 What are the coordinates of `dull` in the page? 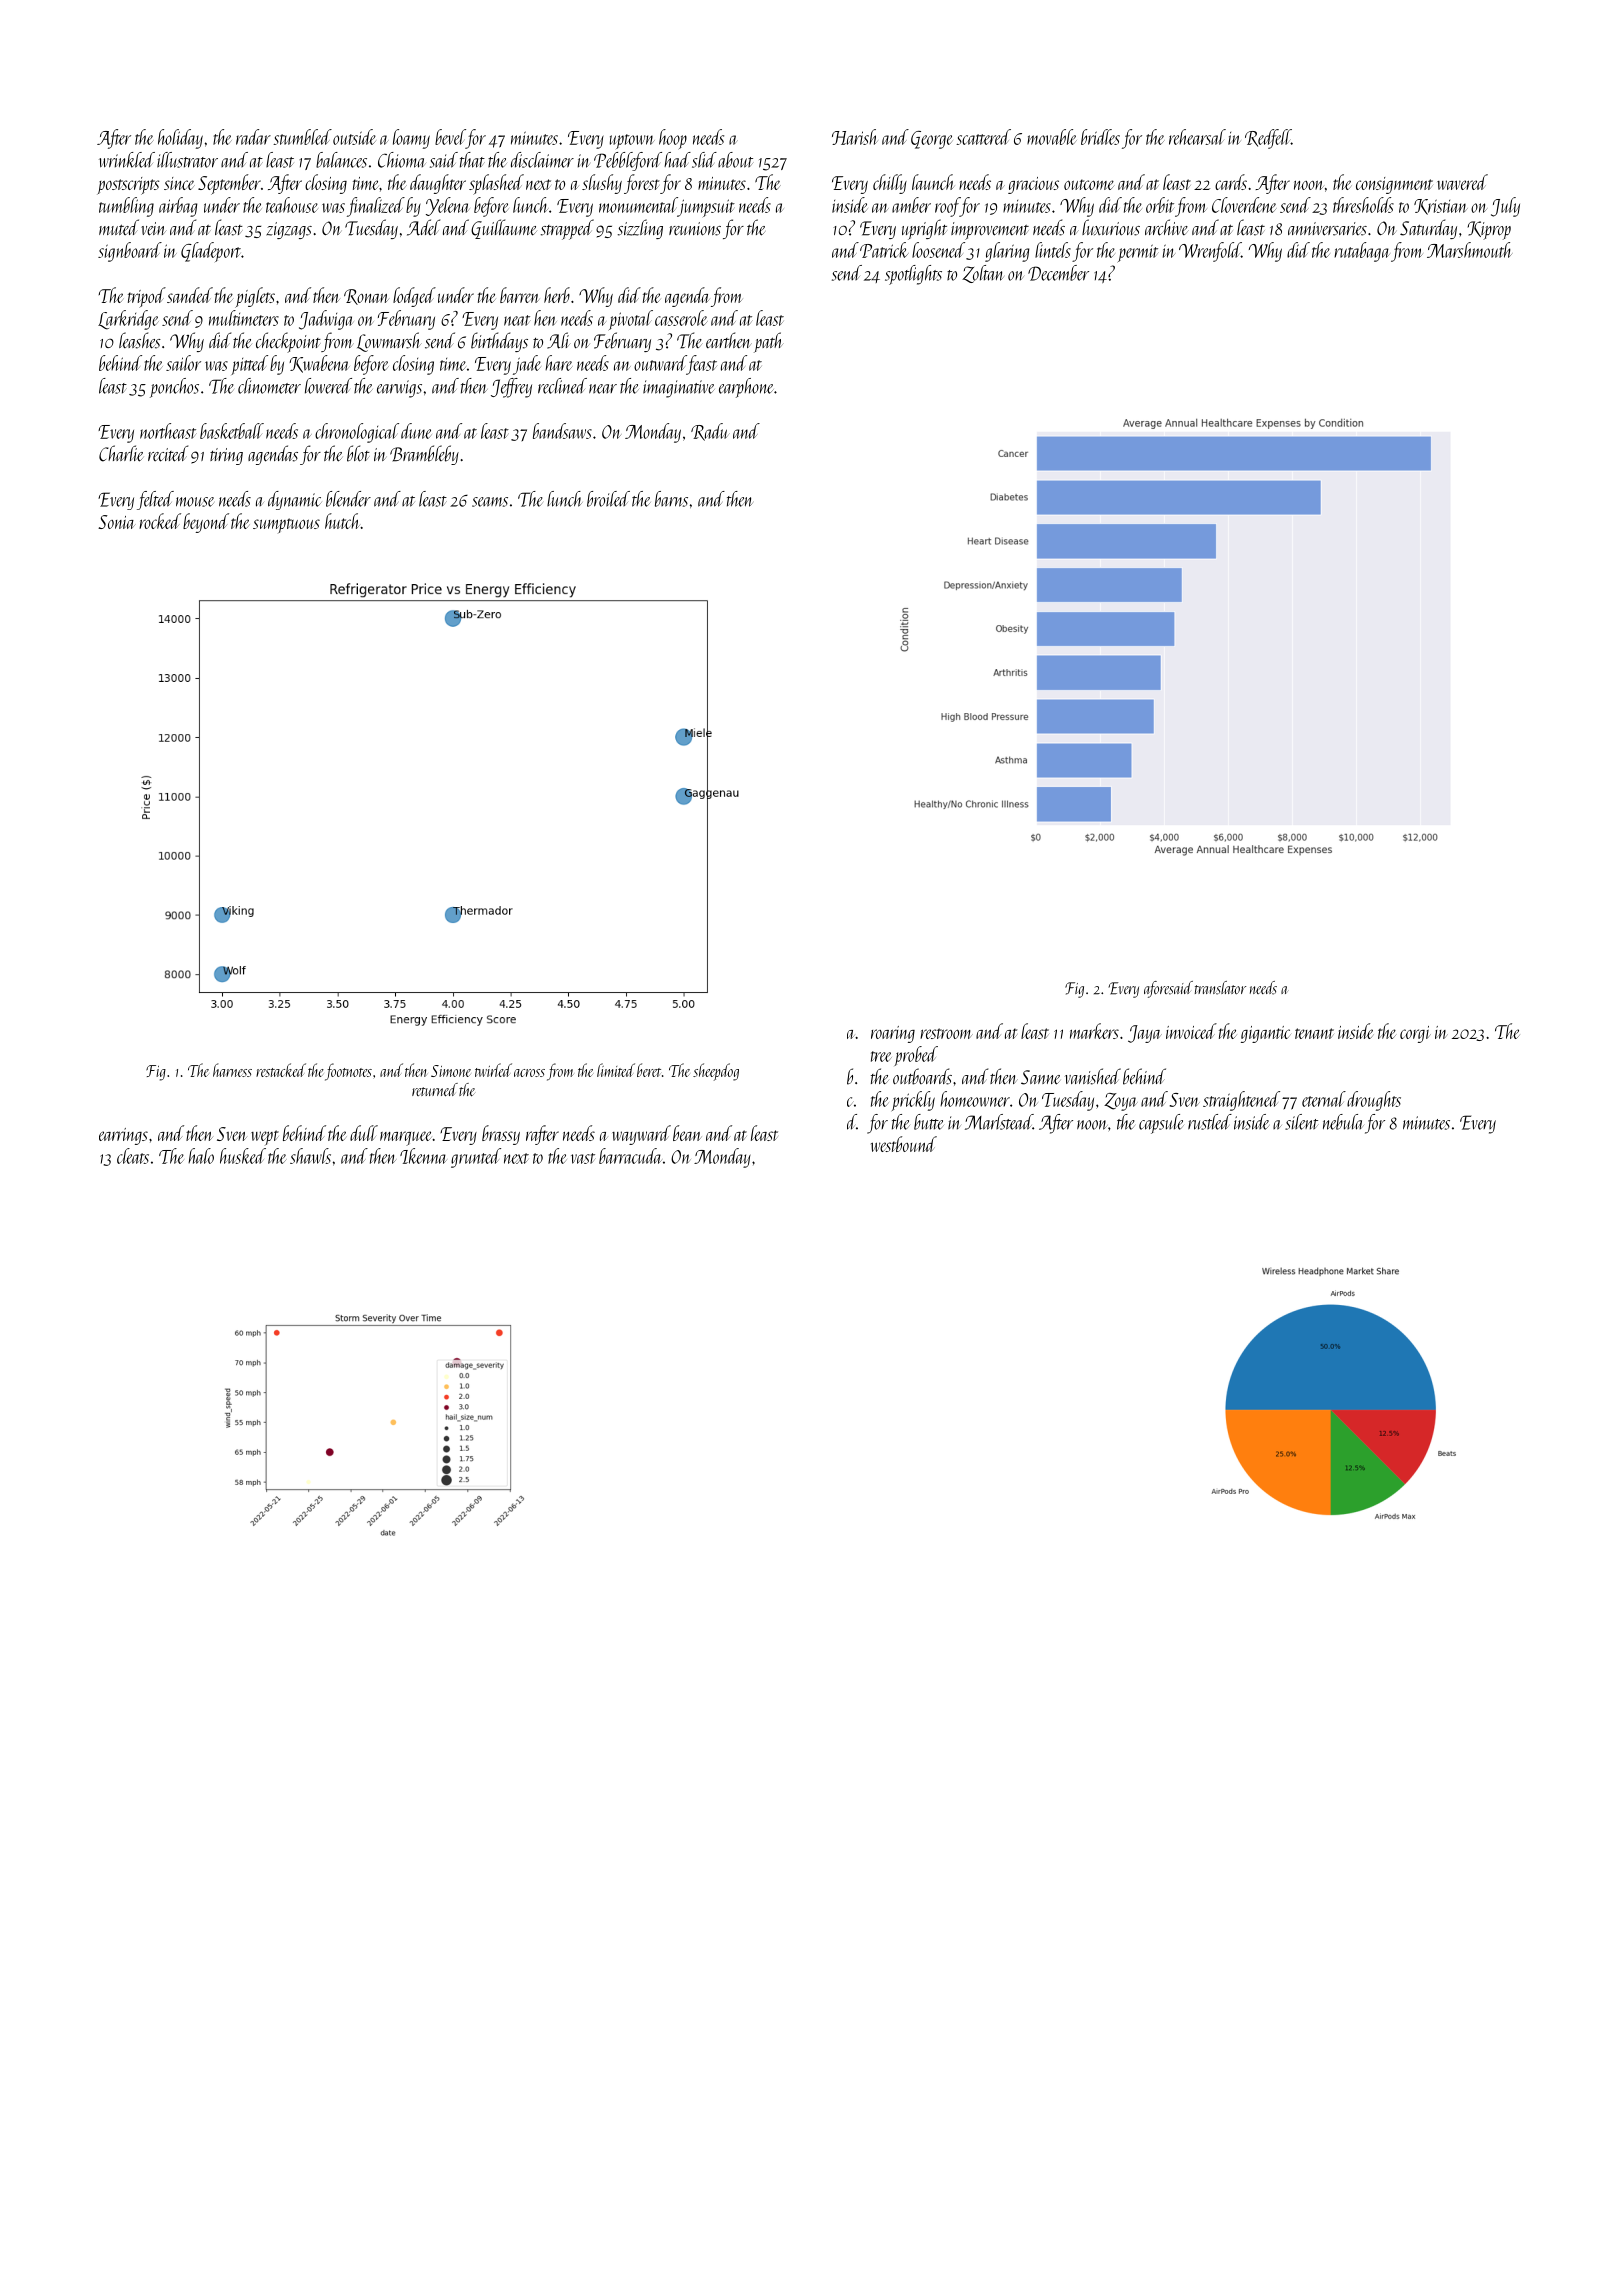 It's located at (364, 1133).
